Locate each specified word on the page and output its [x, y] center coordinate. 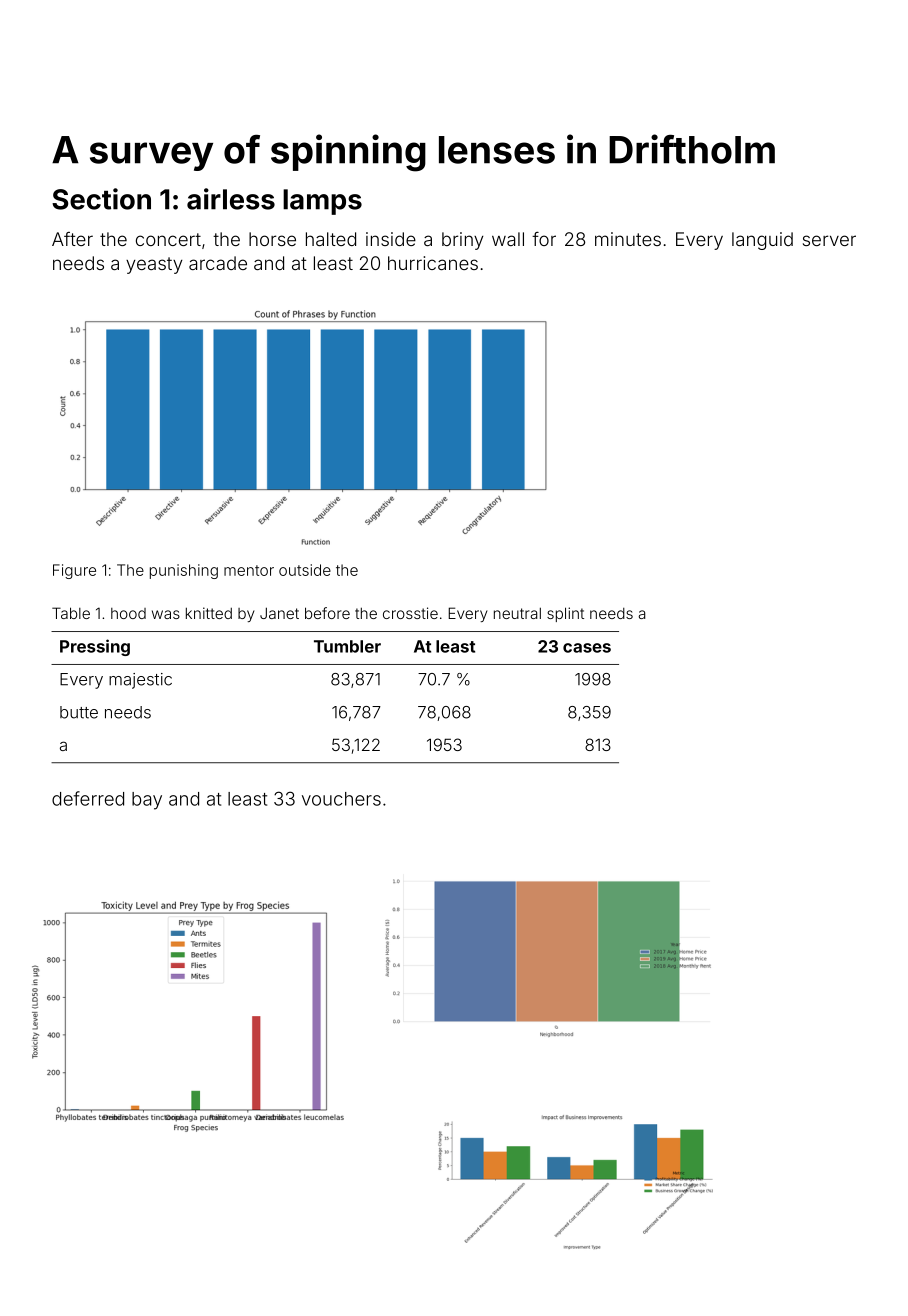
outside [305, 570]
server [829, 240]
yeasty [154, 265]
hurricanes [433, 263]
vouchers [341, 799]
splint [565, 614]
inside [391, 239]
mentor [249, 570]
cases [587, 648]
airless [231, 199]
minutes [628, 239]
